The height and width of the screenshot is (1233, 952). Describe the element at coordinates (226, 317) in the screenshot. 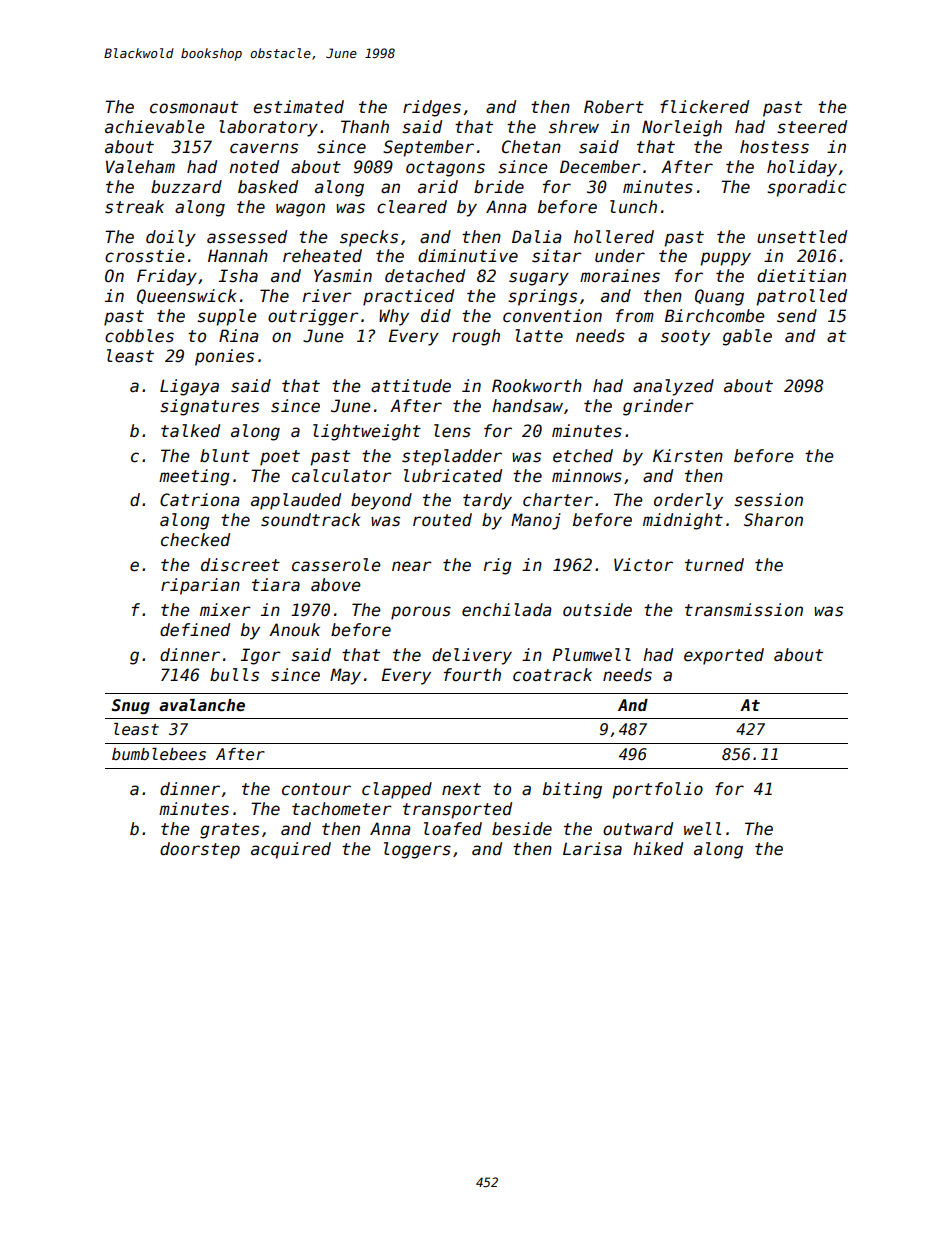

I see `supple` at that location.
